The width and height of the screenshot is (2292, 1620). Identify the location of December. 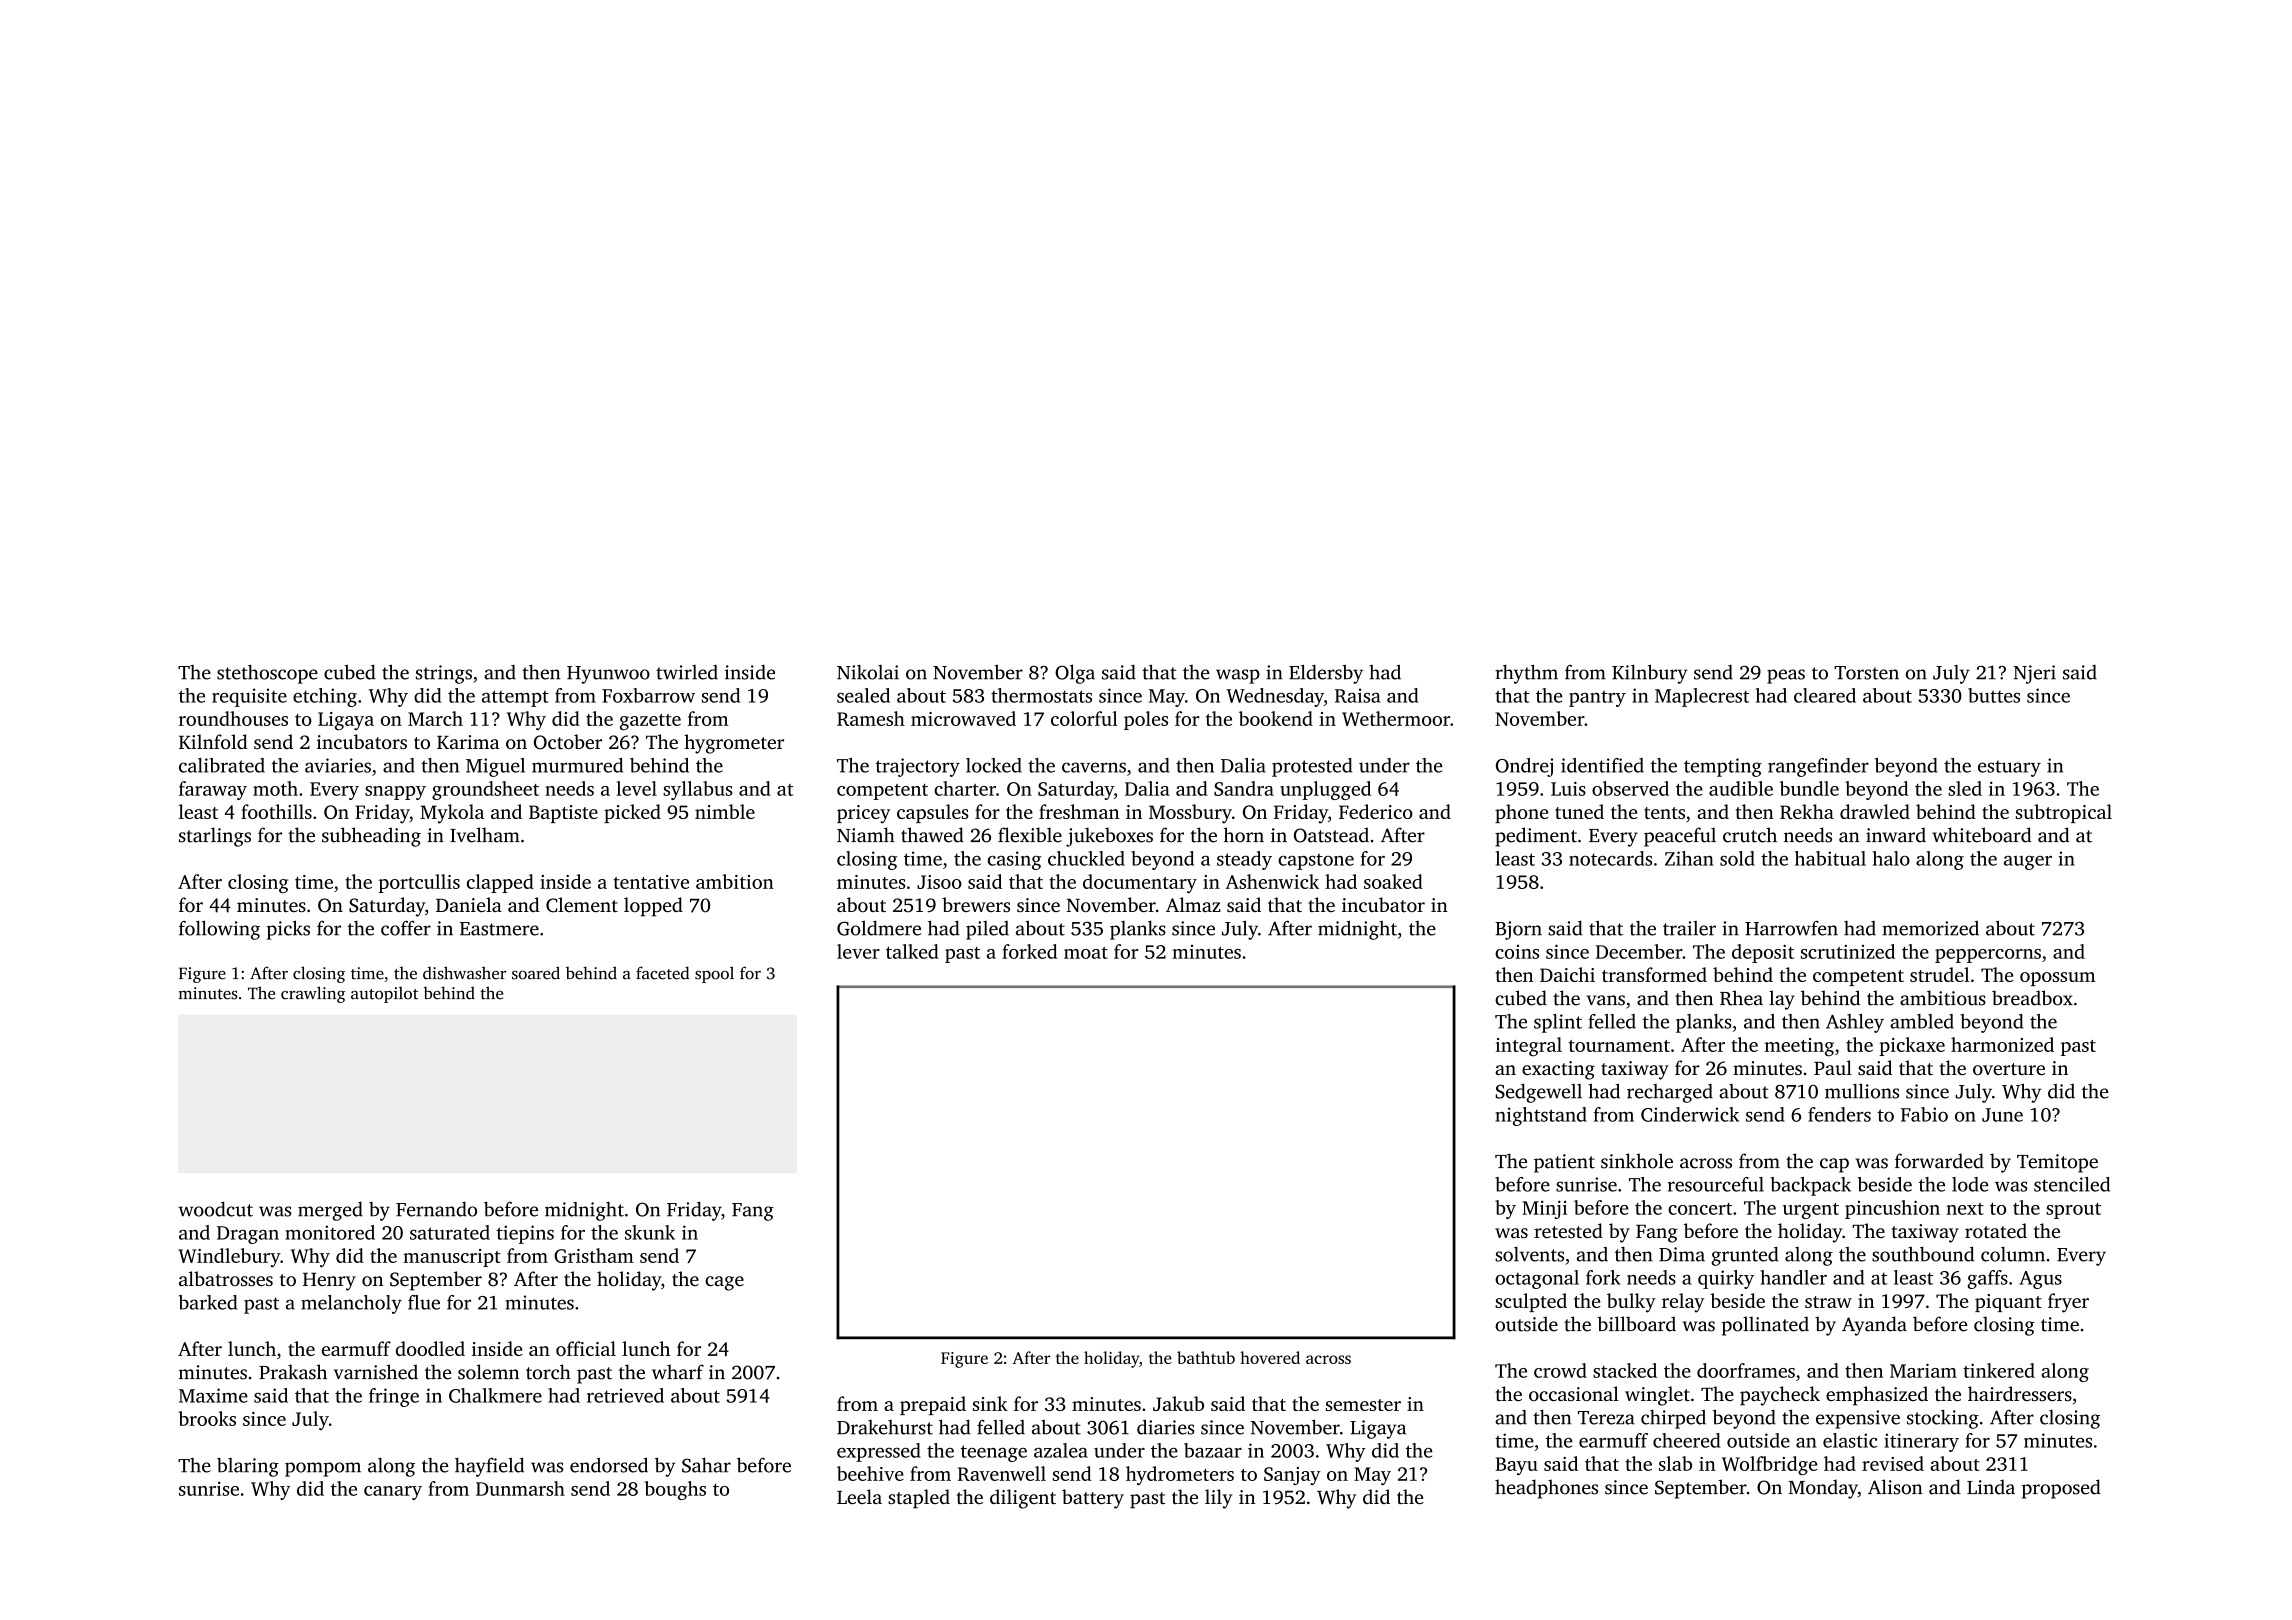
(1639, 951).
